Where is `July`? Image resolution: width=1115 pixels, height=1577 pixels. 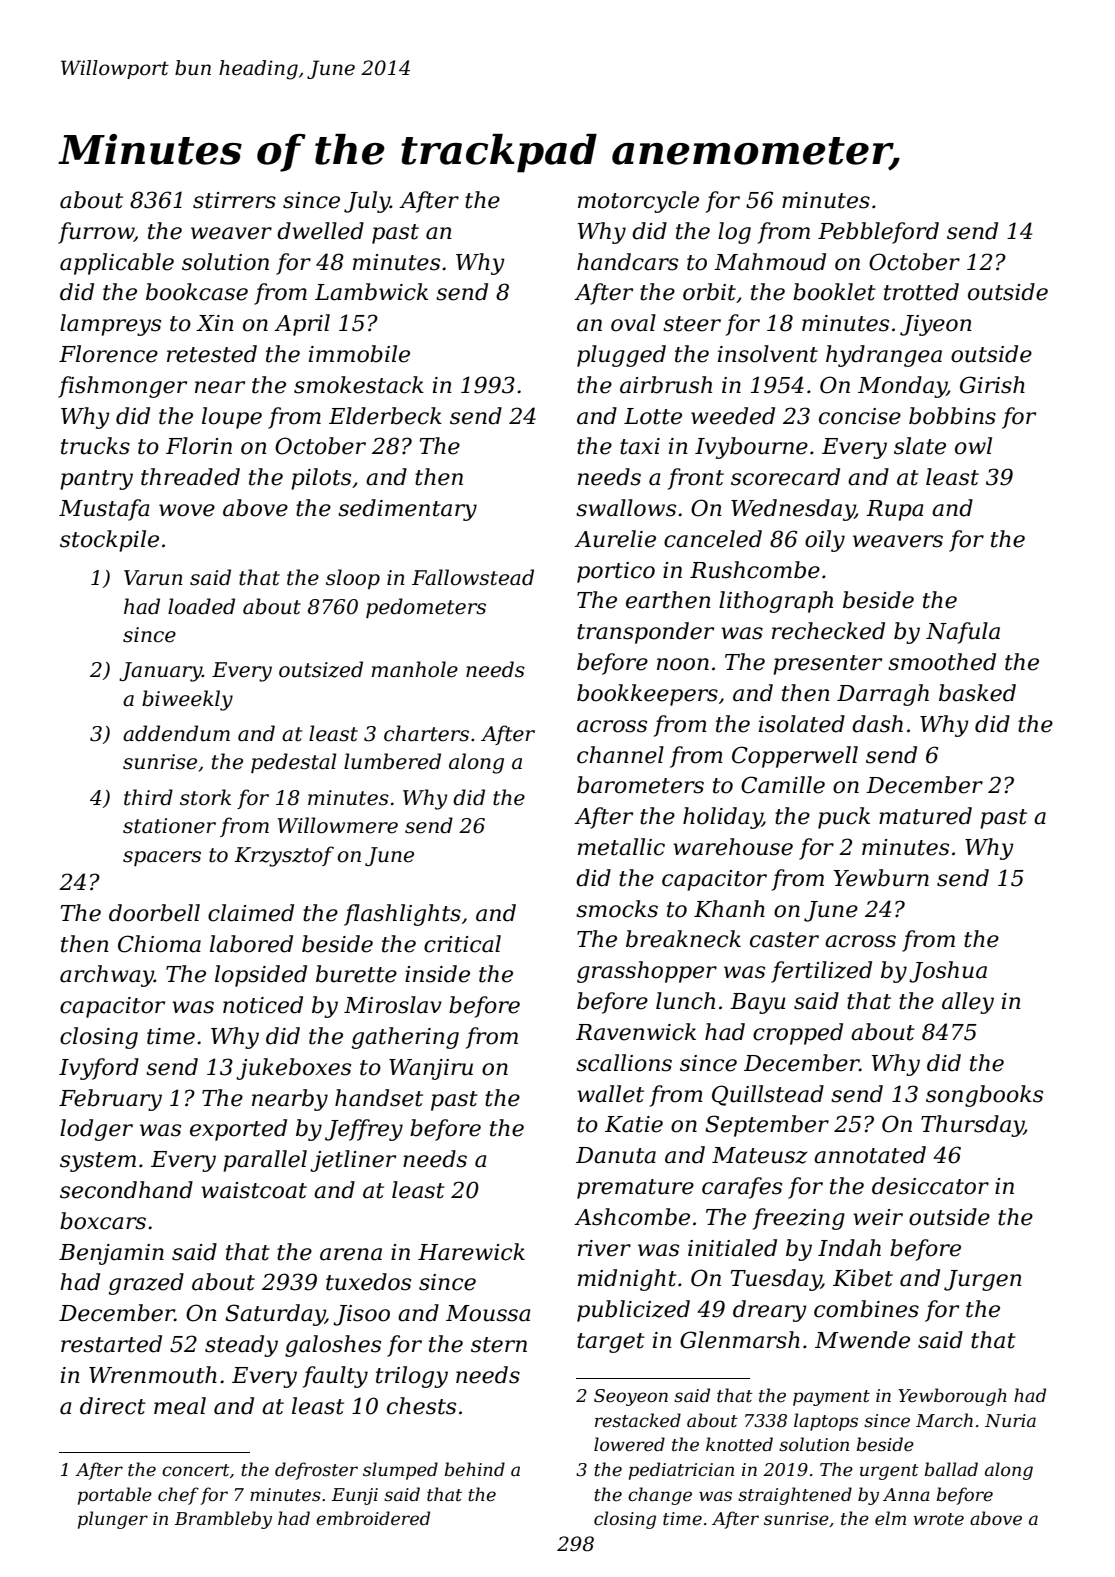 July is located at coordinates (367, 202).
